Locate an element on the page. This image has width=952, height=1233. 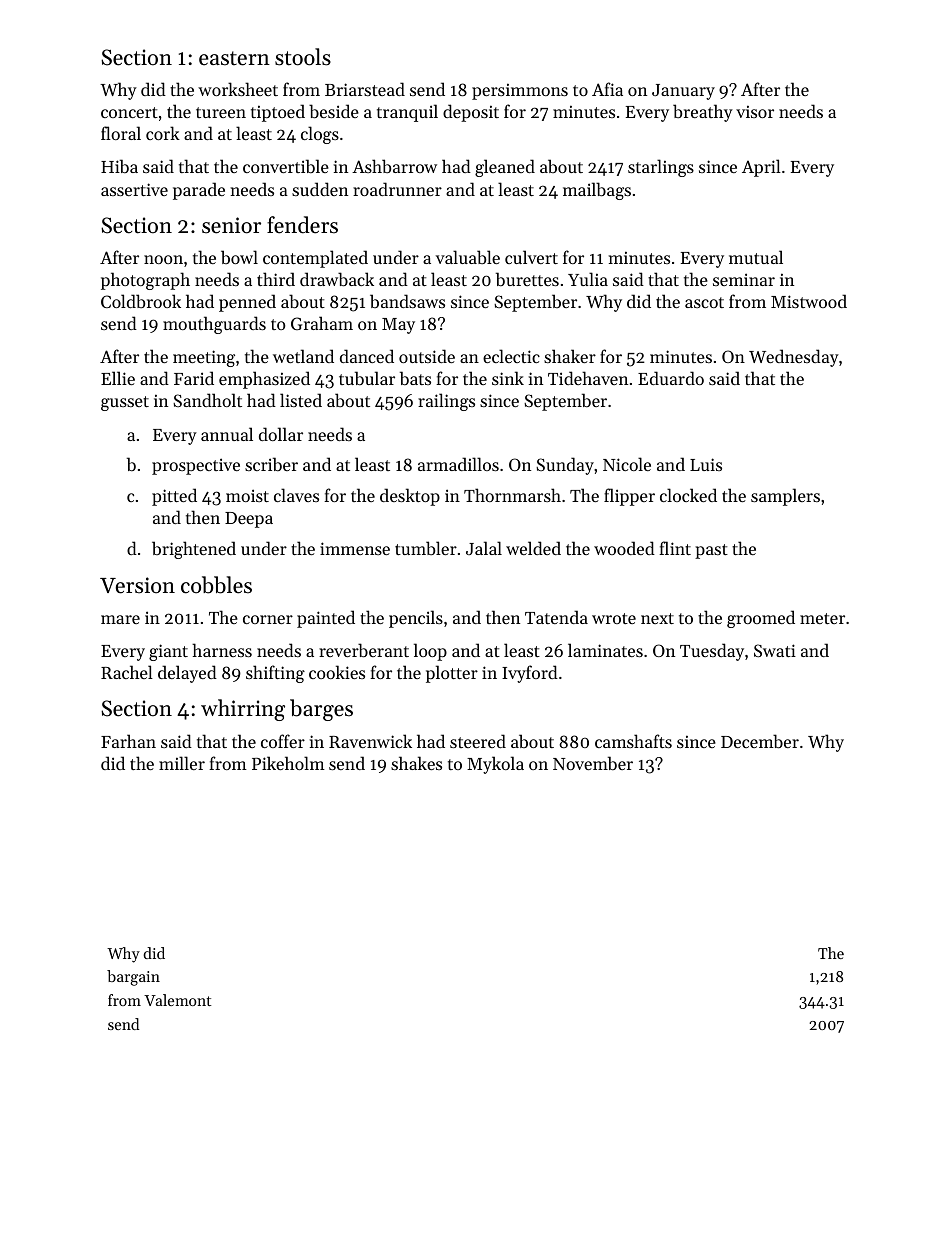
December is located at coordinates (760, 741).
